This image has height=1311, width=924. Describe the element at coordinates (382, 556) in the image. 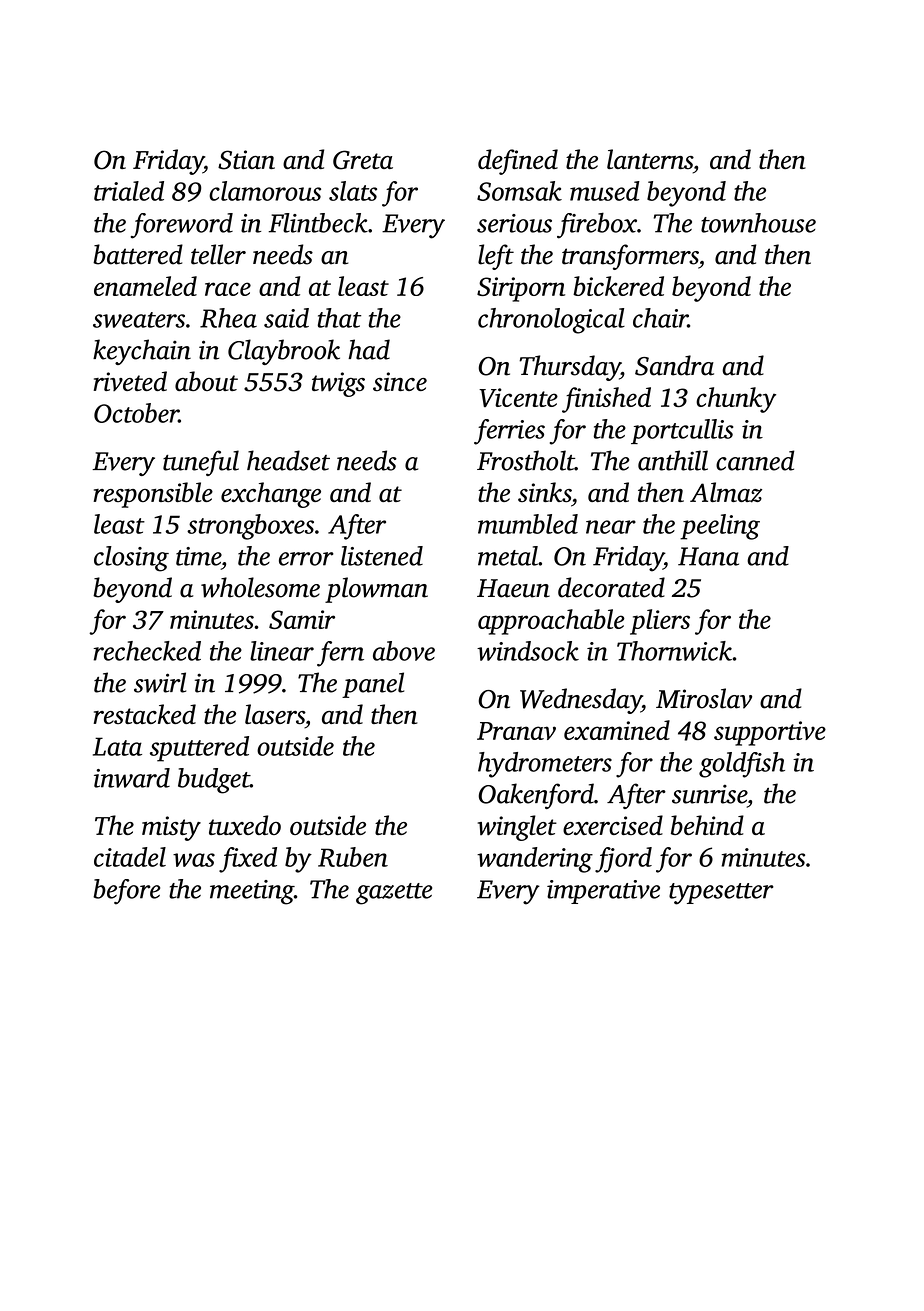

I see `listened` at that location.
